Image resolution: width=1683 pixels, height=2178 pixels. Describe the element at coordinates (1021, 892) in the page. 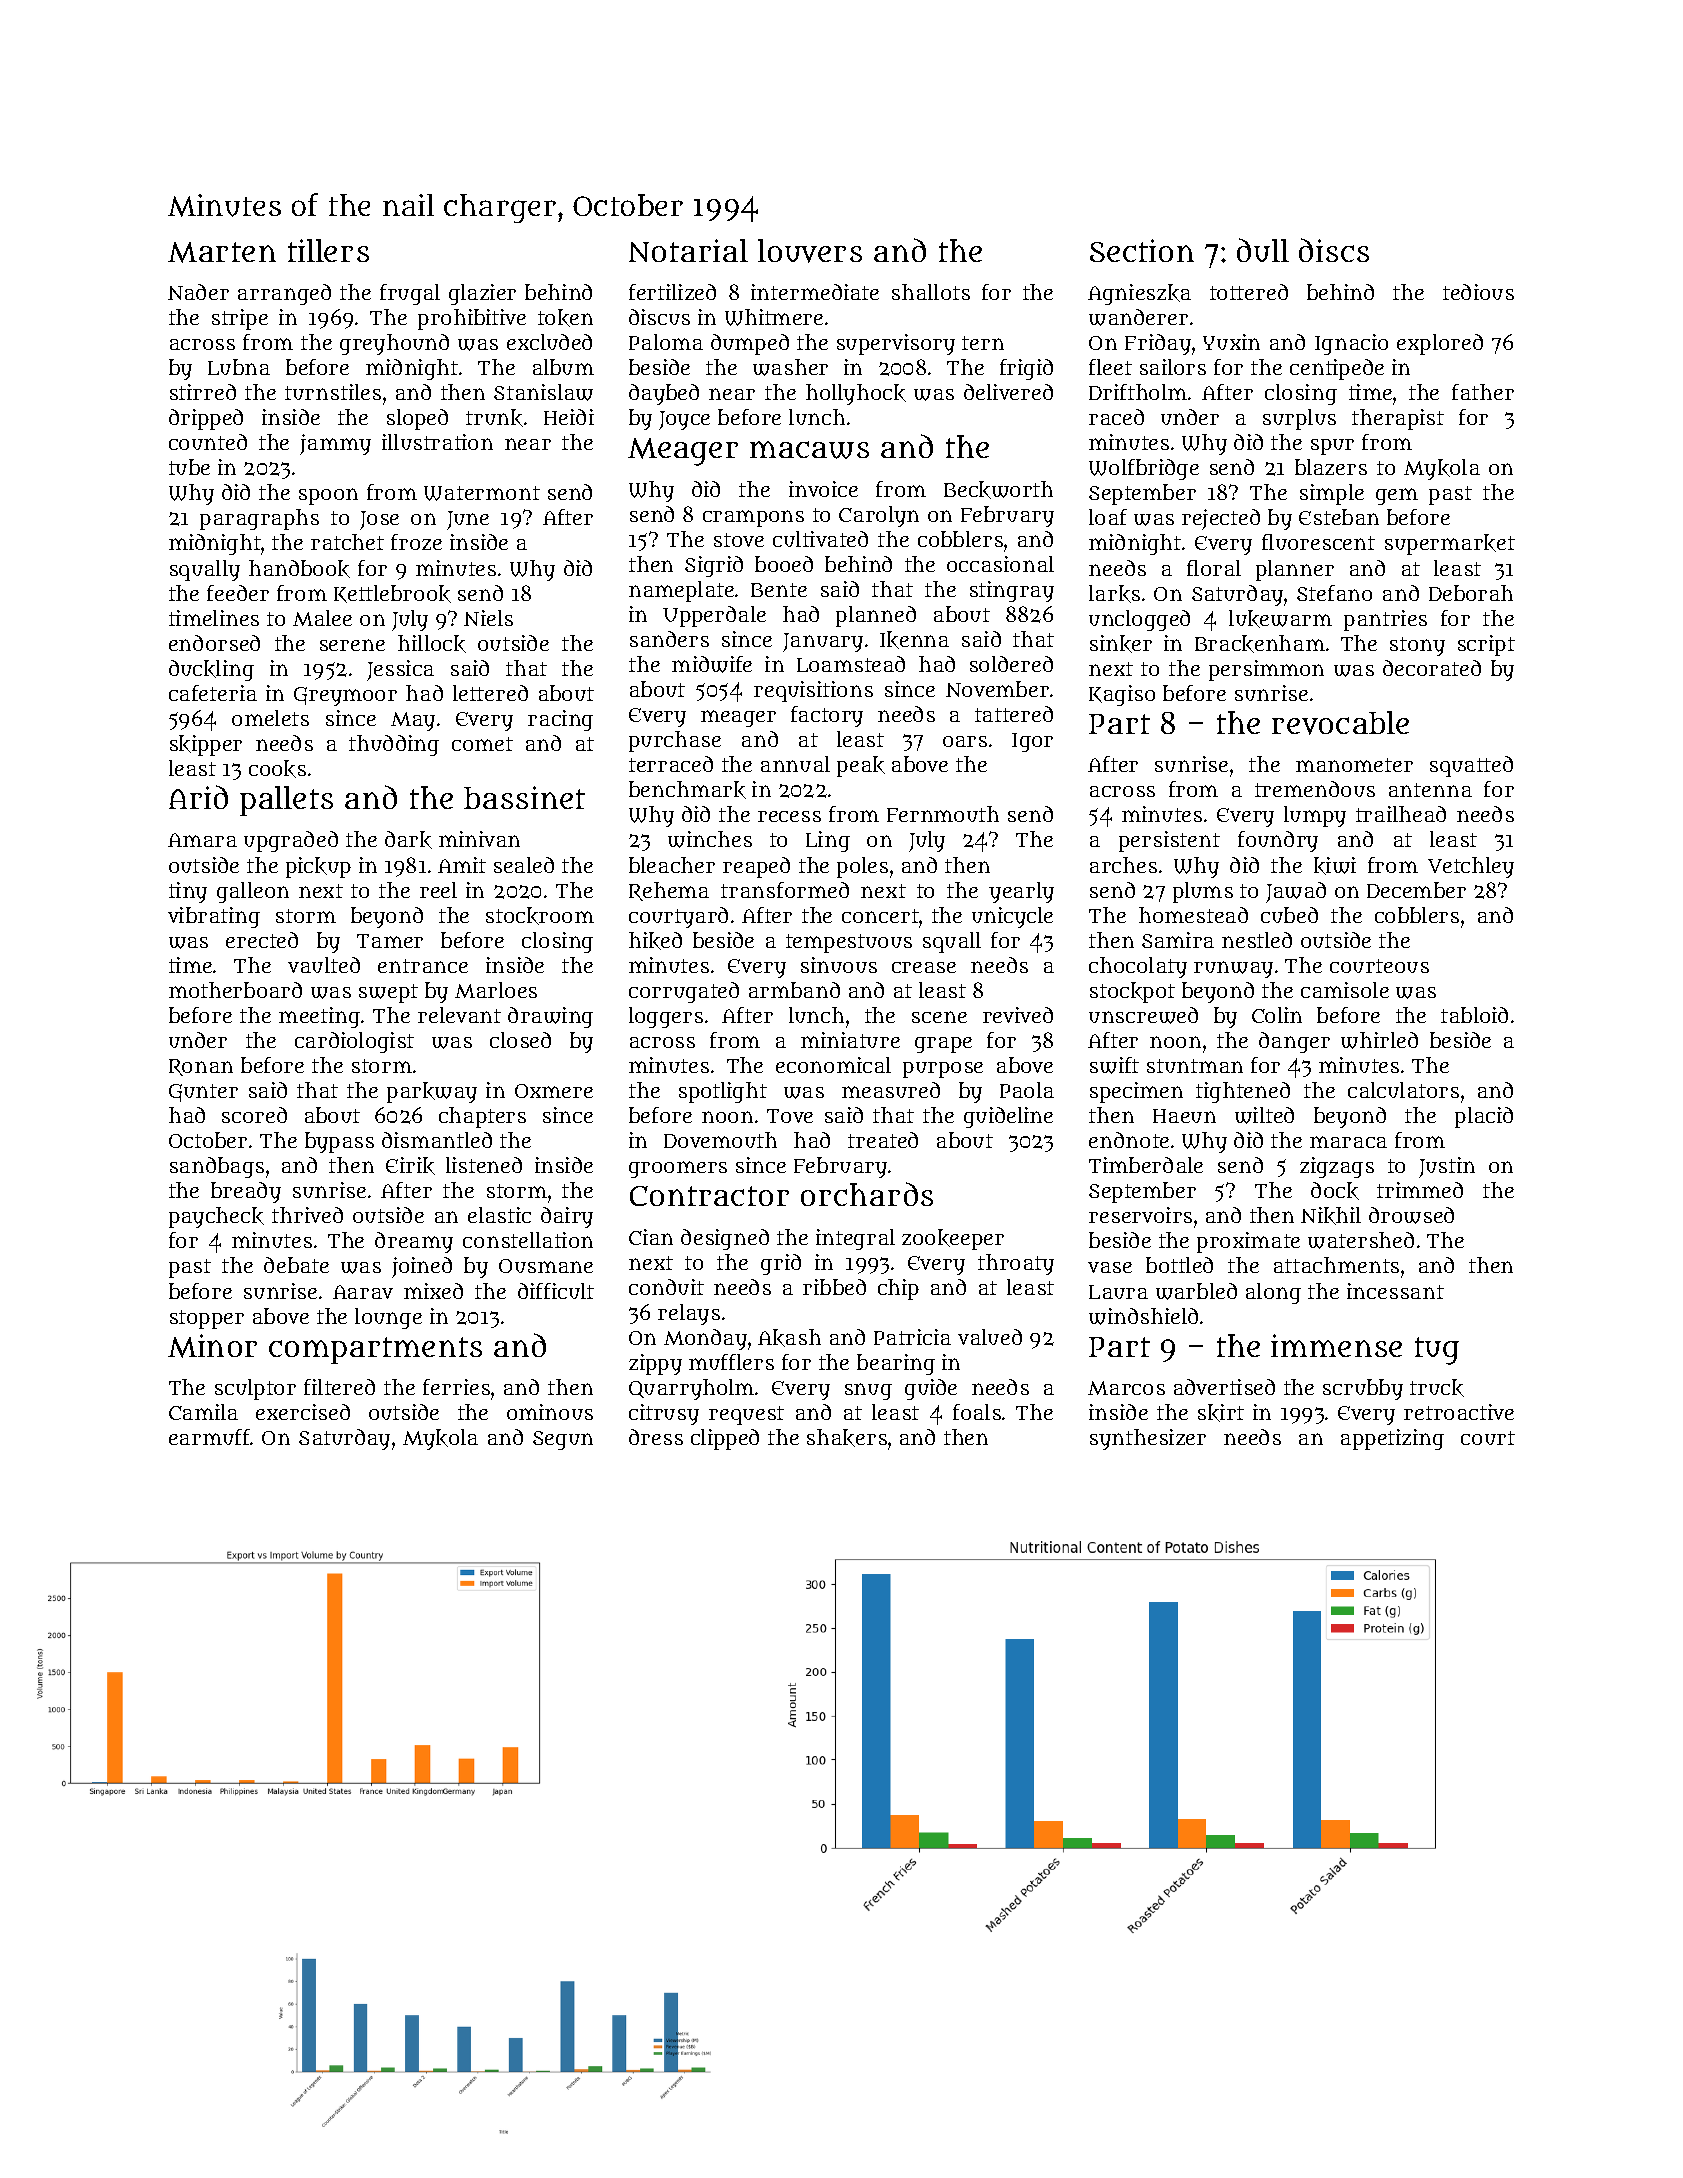

I see `yearly` at that location.
